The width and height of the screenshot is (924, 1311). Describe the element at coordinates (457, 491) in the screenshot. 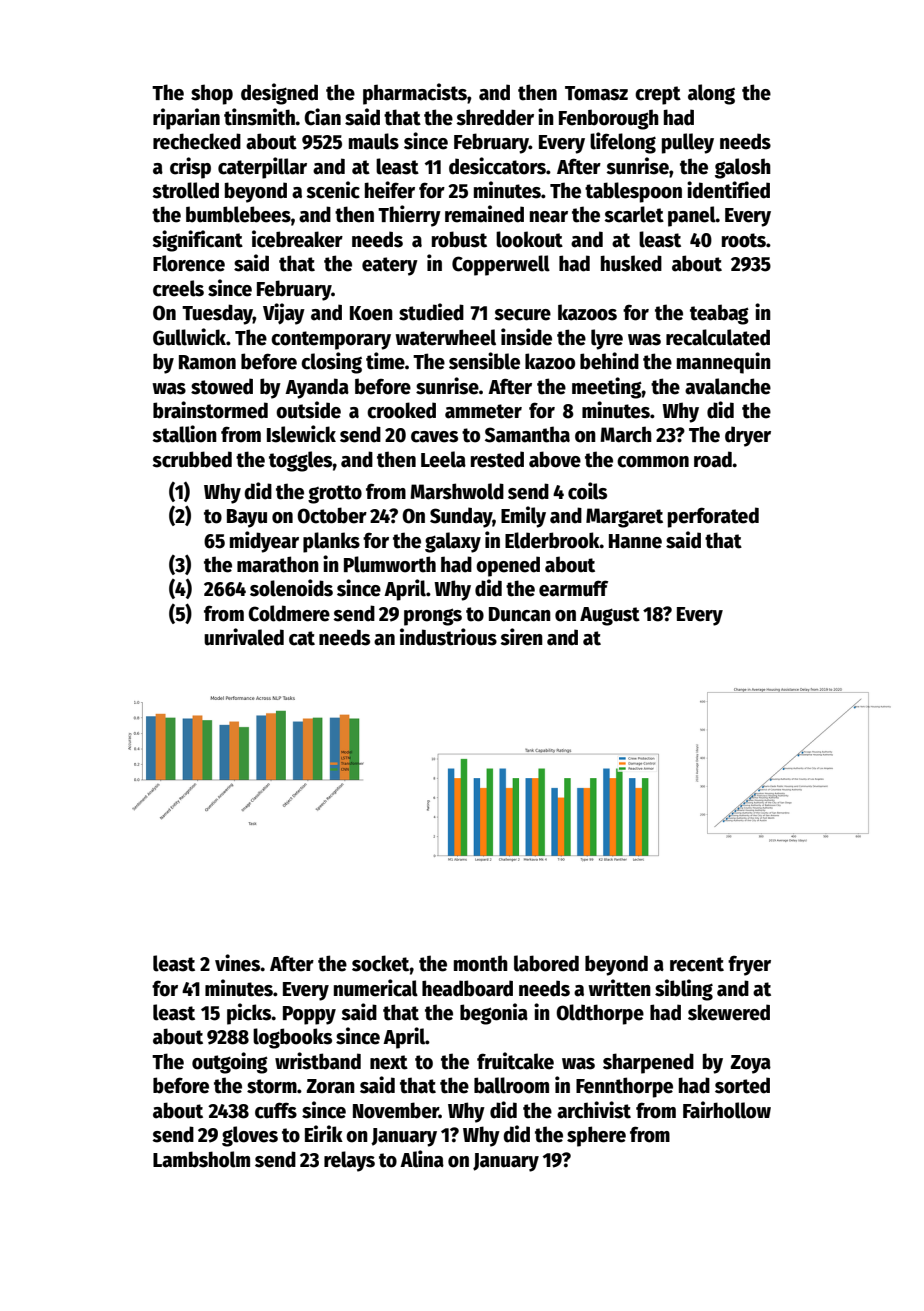

I see `Marshwold` at that location.
